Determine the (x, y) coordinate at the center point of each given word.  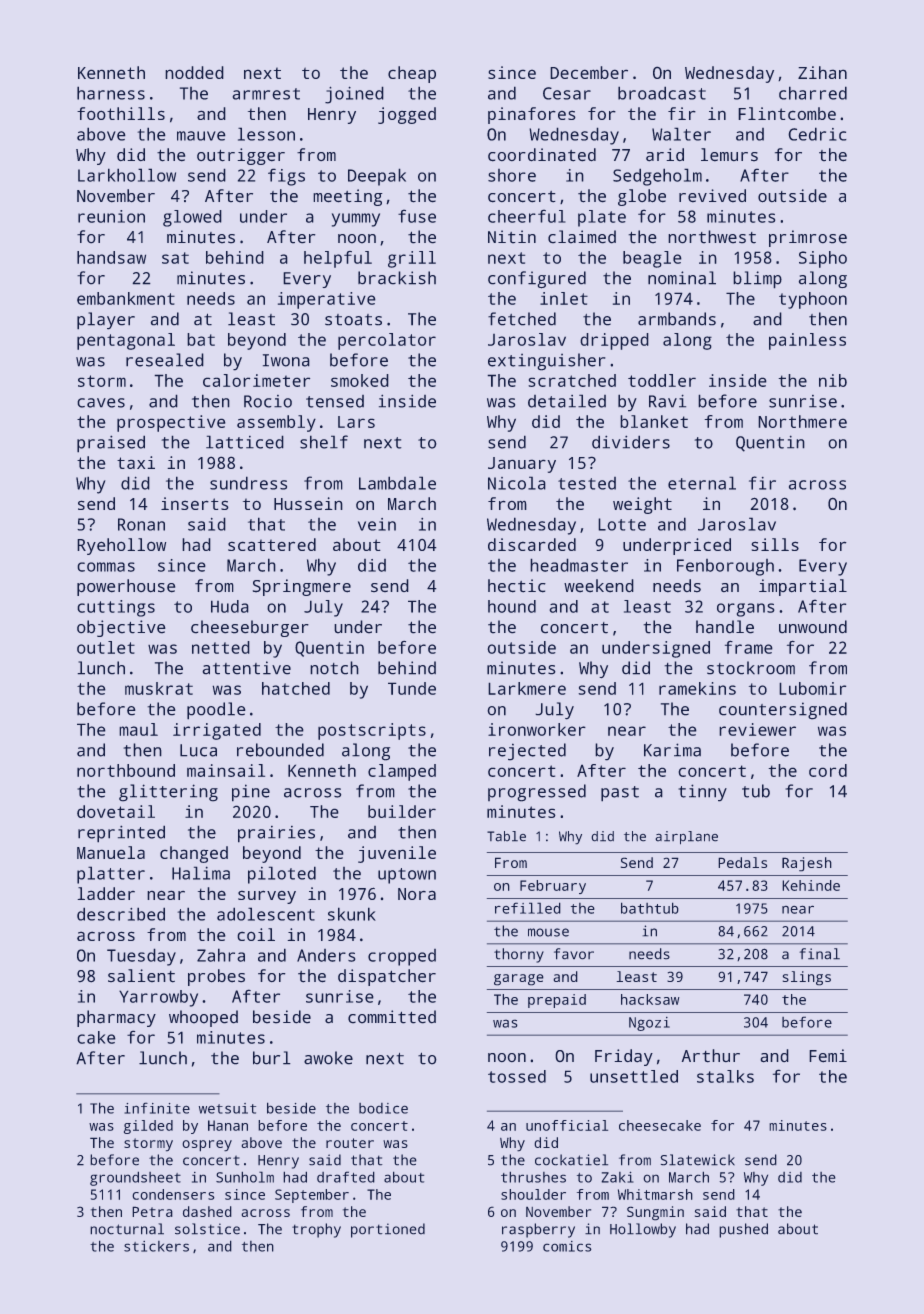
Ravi (667, 401)
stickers (156, 1246)
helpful (338, 259)
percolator (387, 341)
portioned (388, 1230)
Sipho (823, 259)
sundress (248, 483)
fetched (522, 319)
